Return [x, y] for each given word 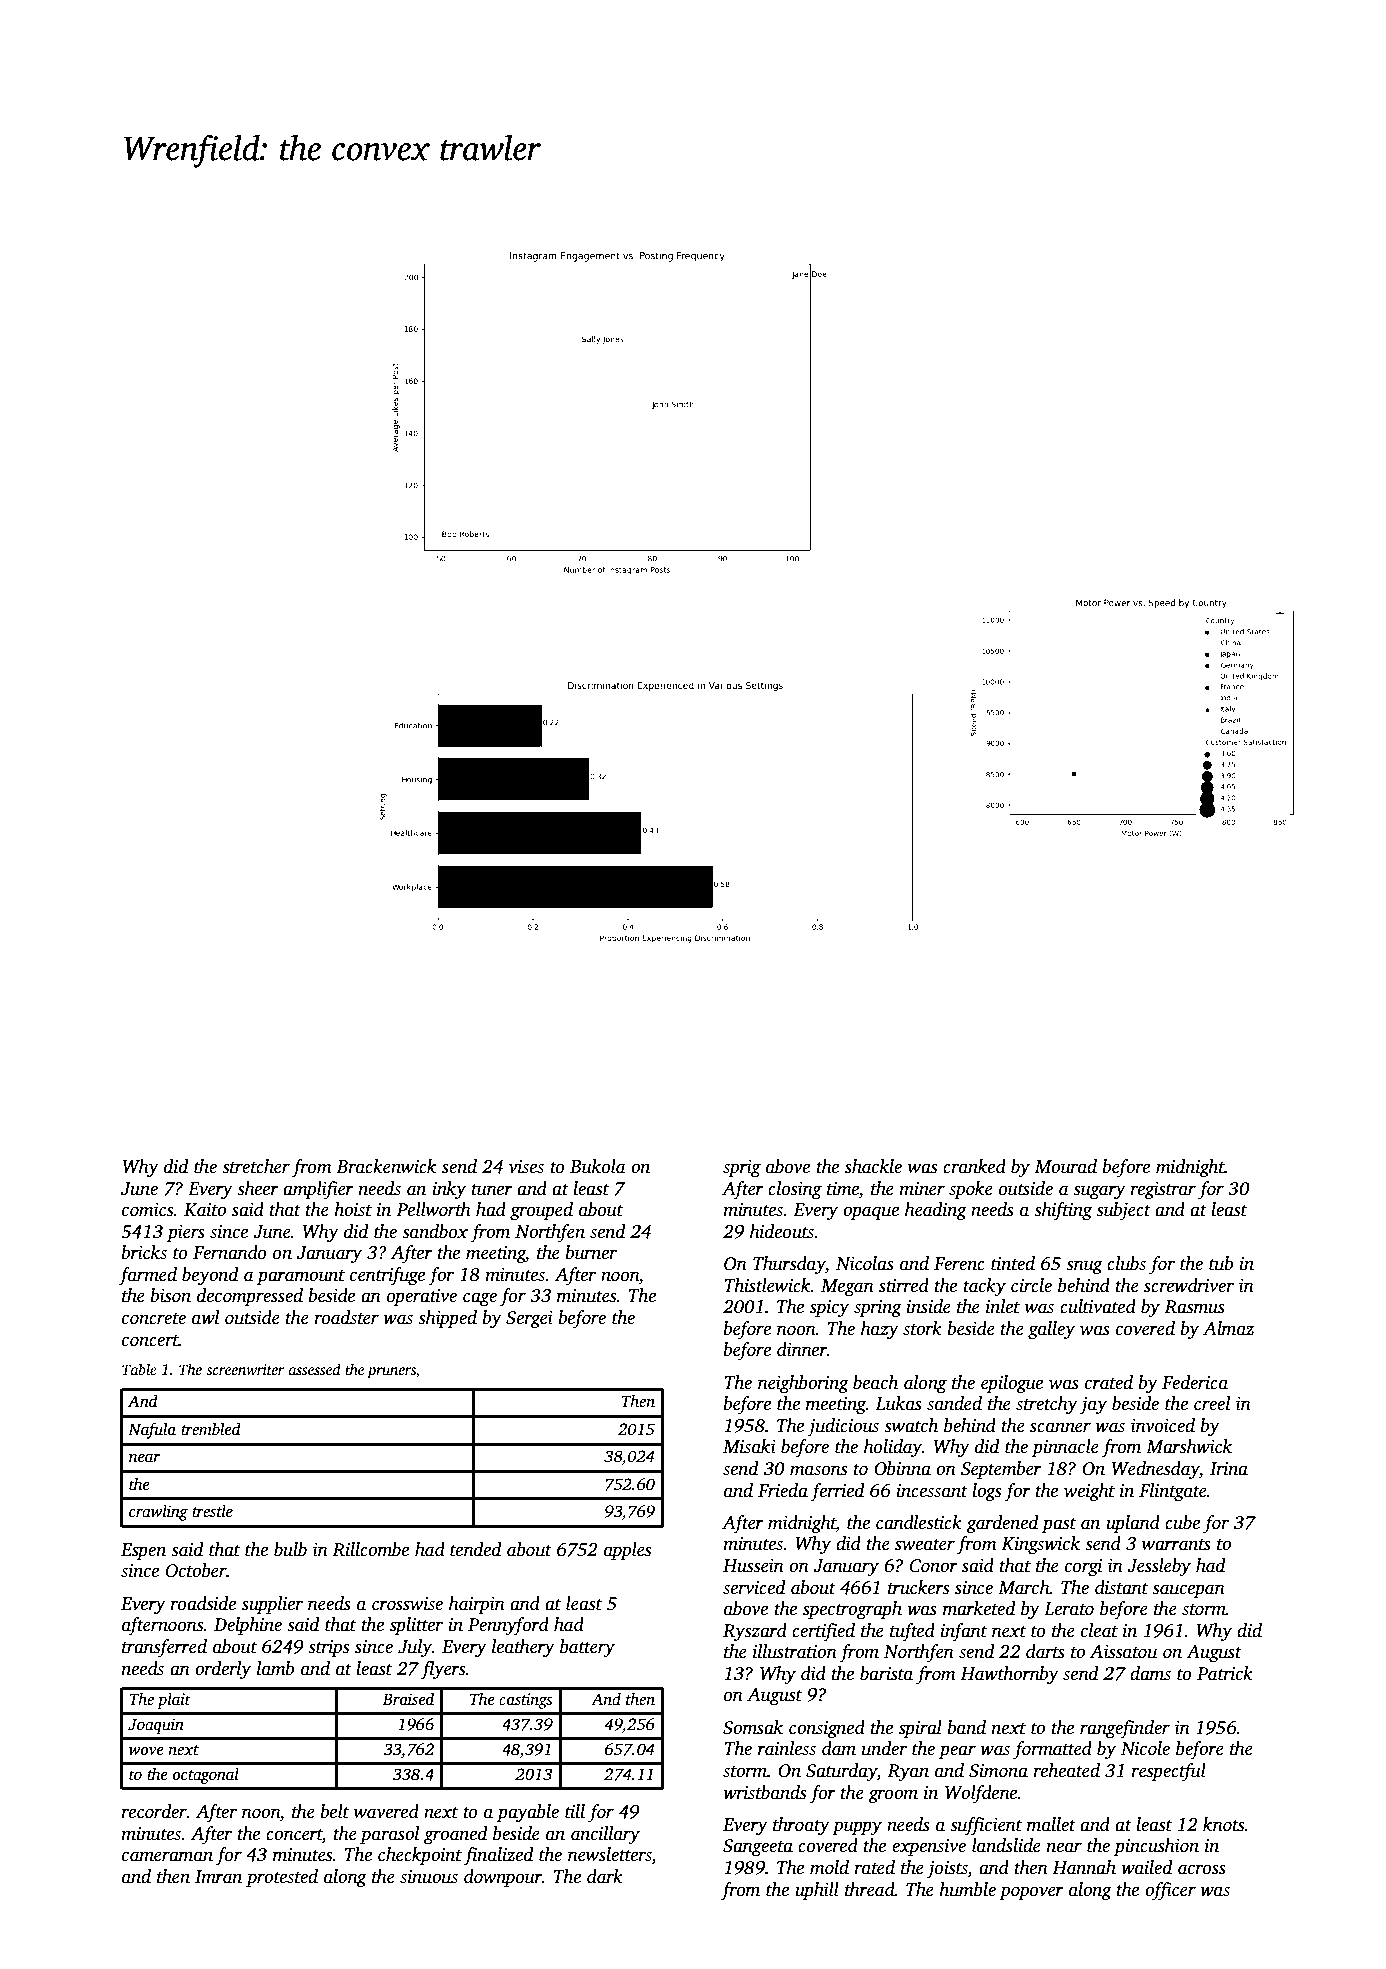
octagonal [206, 1776]
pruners [391, 1373]
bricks [144, 1252]
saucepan [1188, 1591]
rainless [787, 1748]
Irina [1229, 1469]
